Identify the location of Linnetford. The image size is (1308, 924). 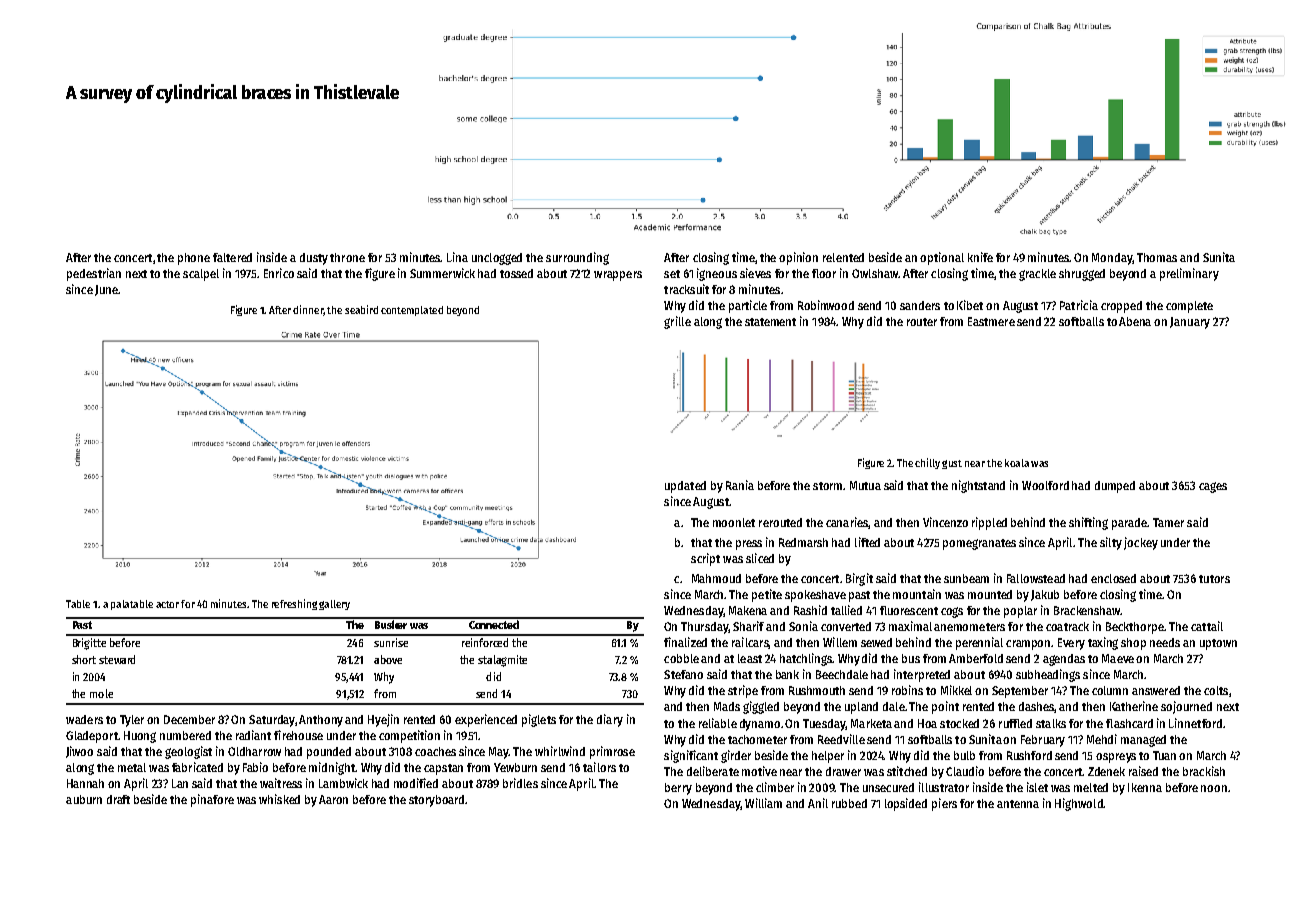
(1195, 723).
